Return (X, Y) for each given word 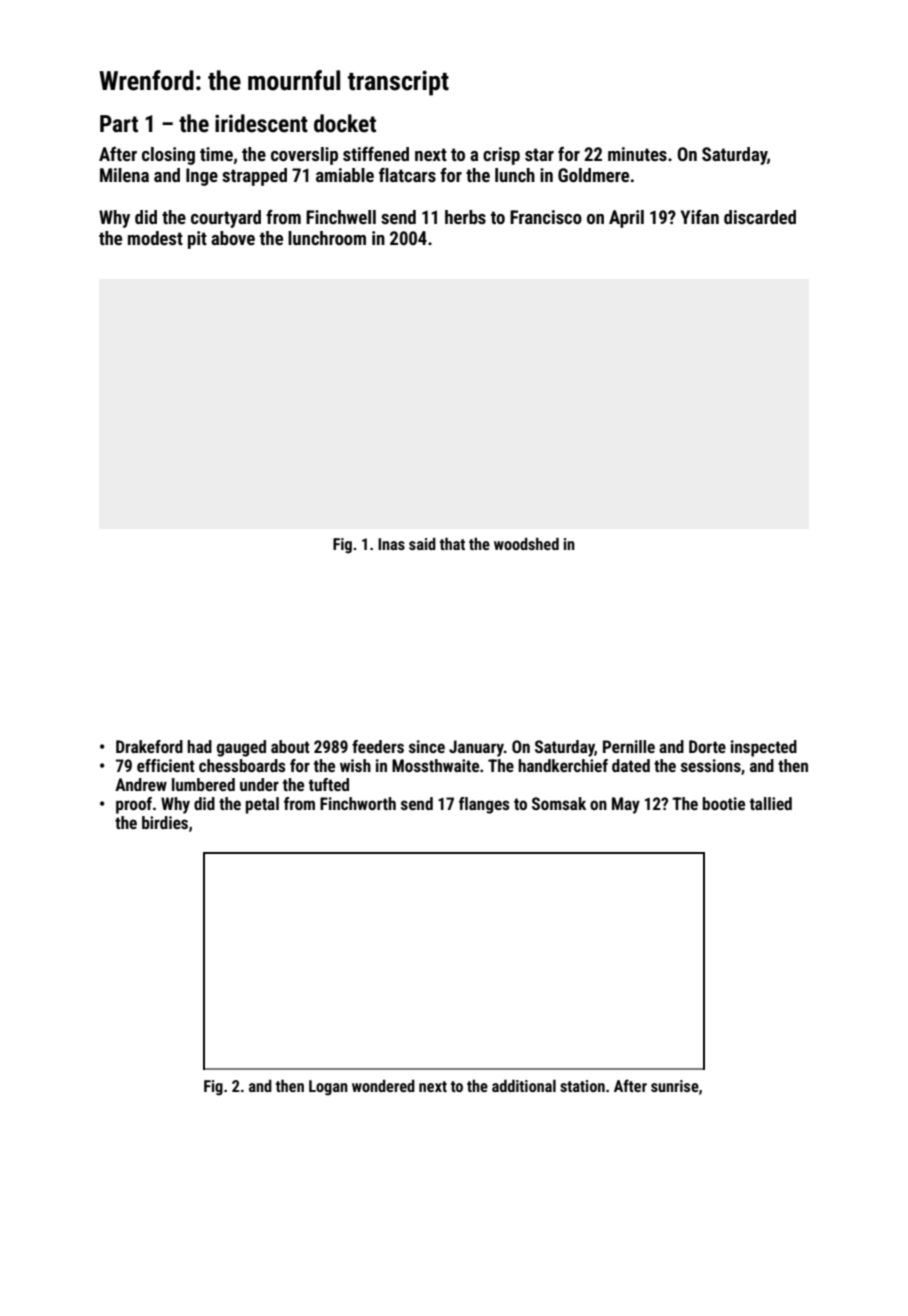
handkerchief (563, 765)
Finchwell (341, 217)
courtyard (226, 219)
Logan (328, 1088)
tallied (771, 803)
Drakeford (149, 746)
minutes (637, 154)
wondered (383, 1086)
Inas (391, 544)
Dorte (707, 746)
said (422, 544)
